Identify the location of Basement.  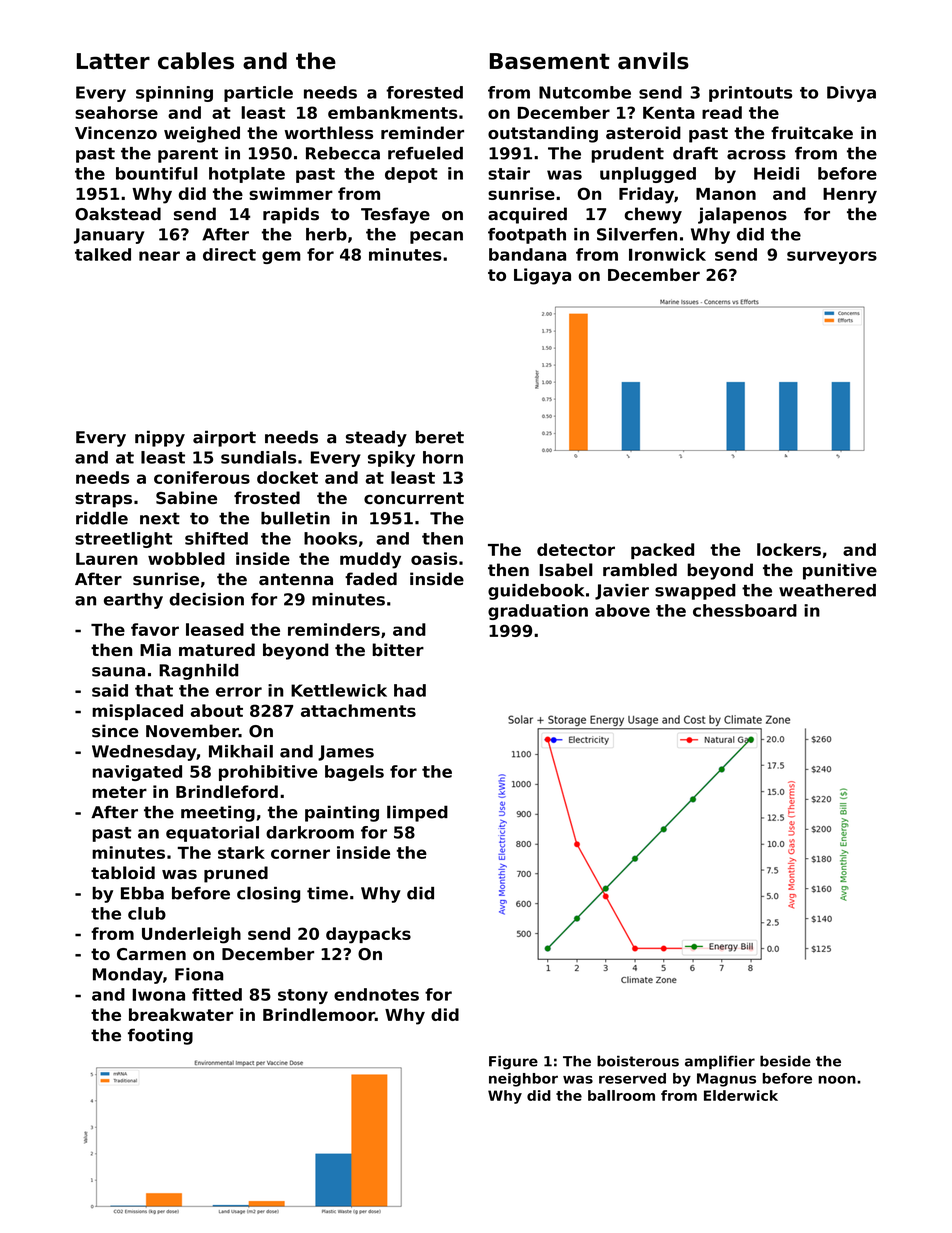
(550, 61).
